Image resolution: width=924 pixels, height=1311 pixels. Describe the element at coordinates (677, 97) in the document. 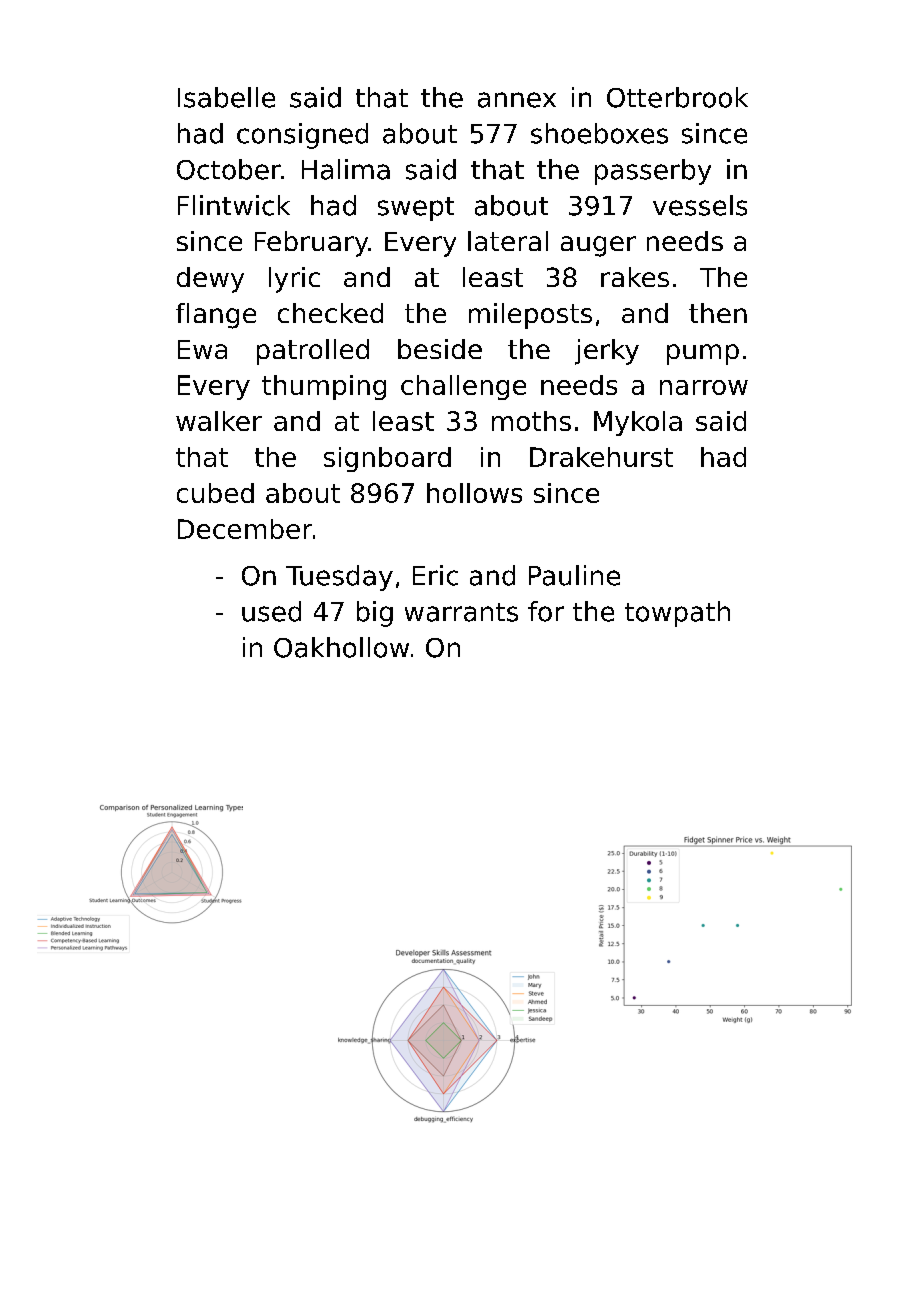

I see `Otterbrook` at that location.
